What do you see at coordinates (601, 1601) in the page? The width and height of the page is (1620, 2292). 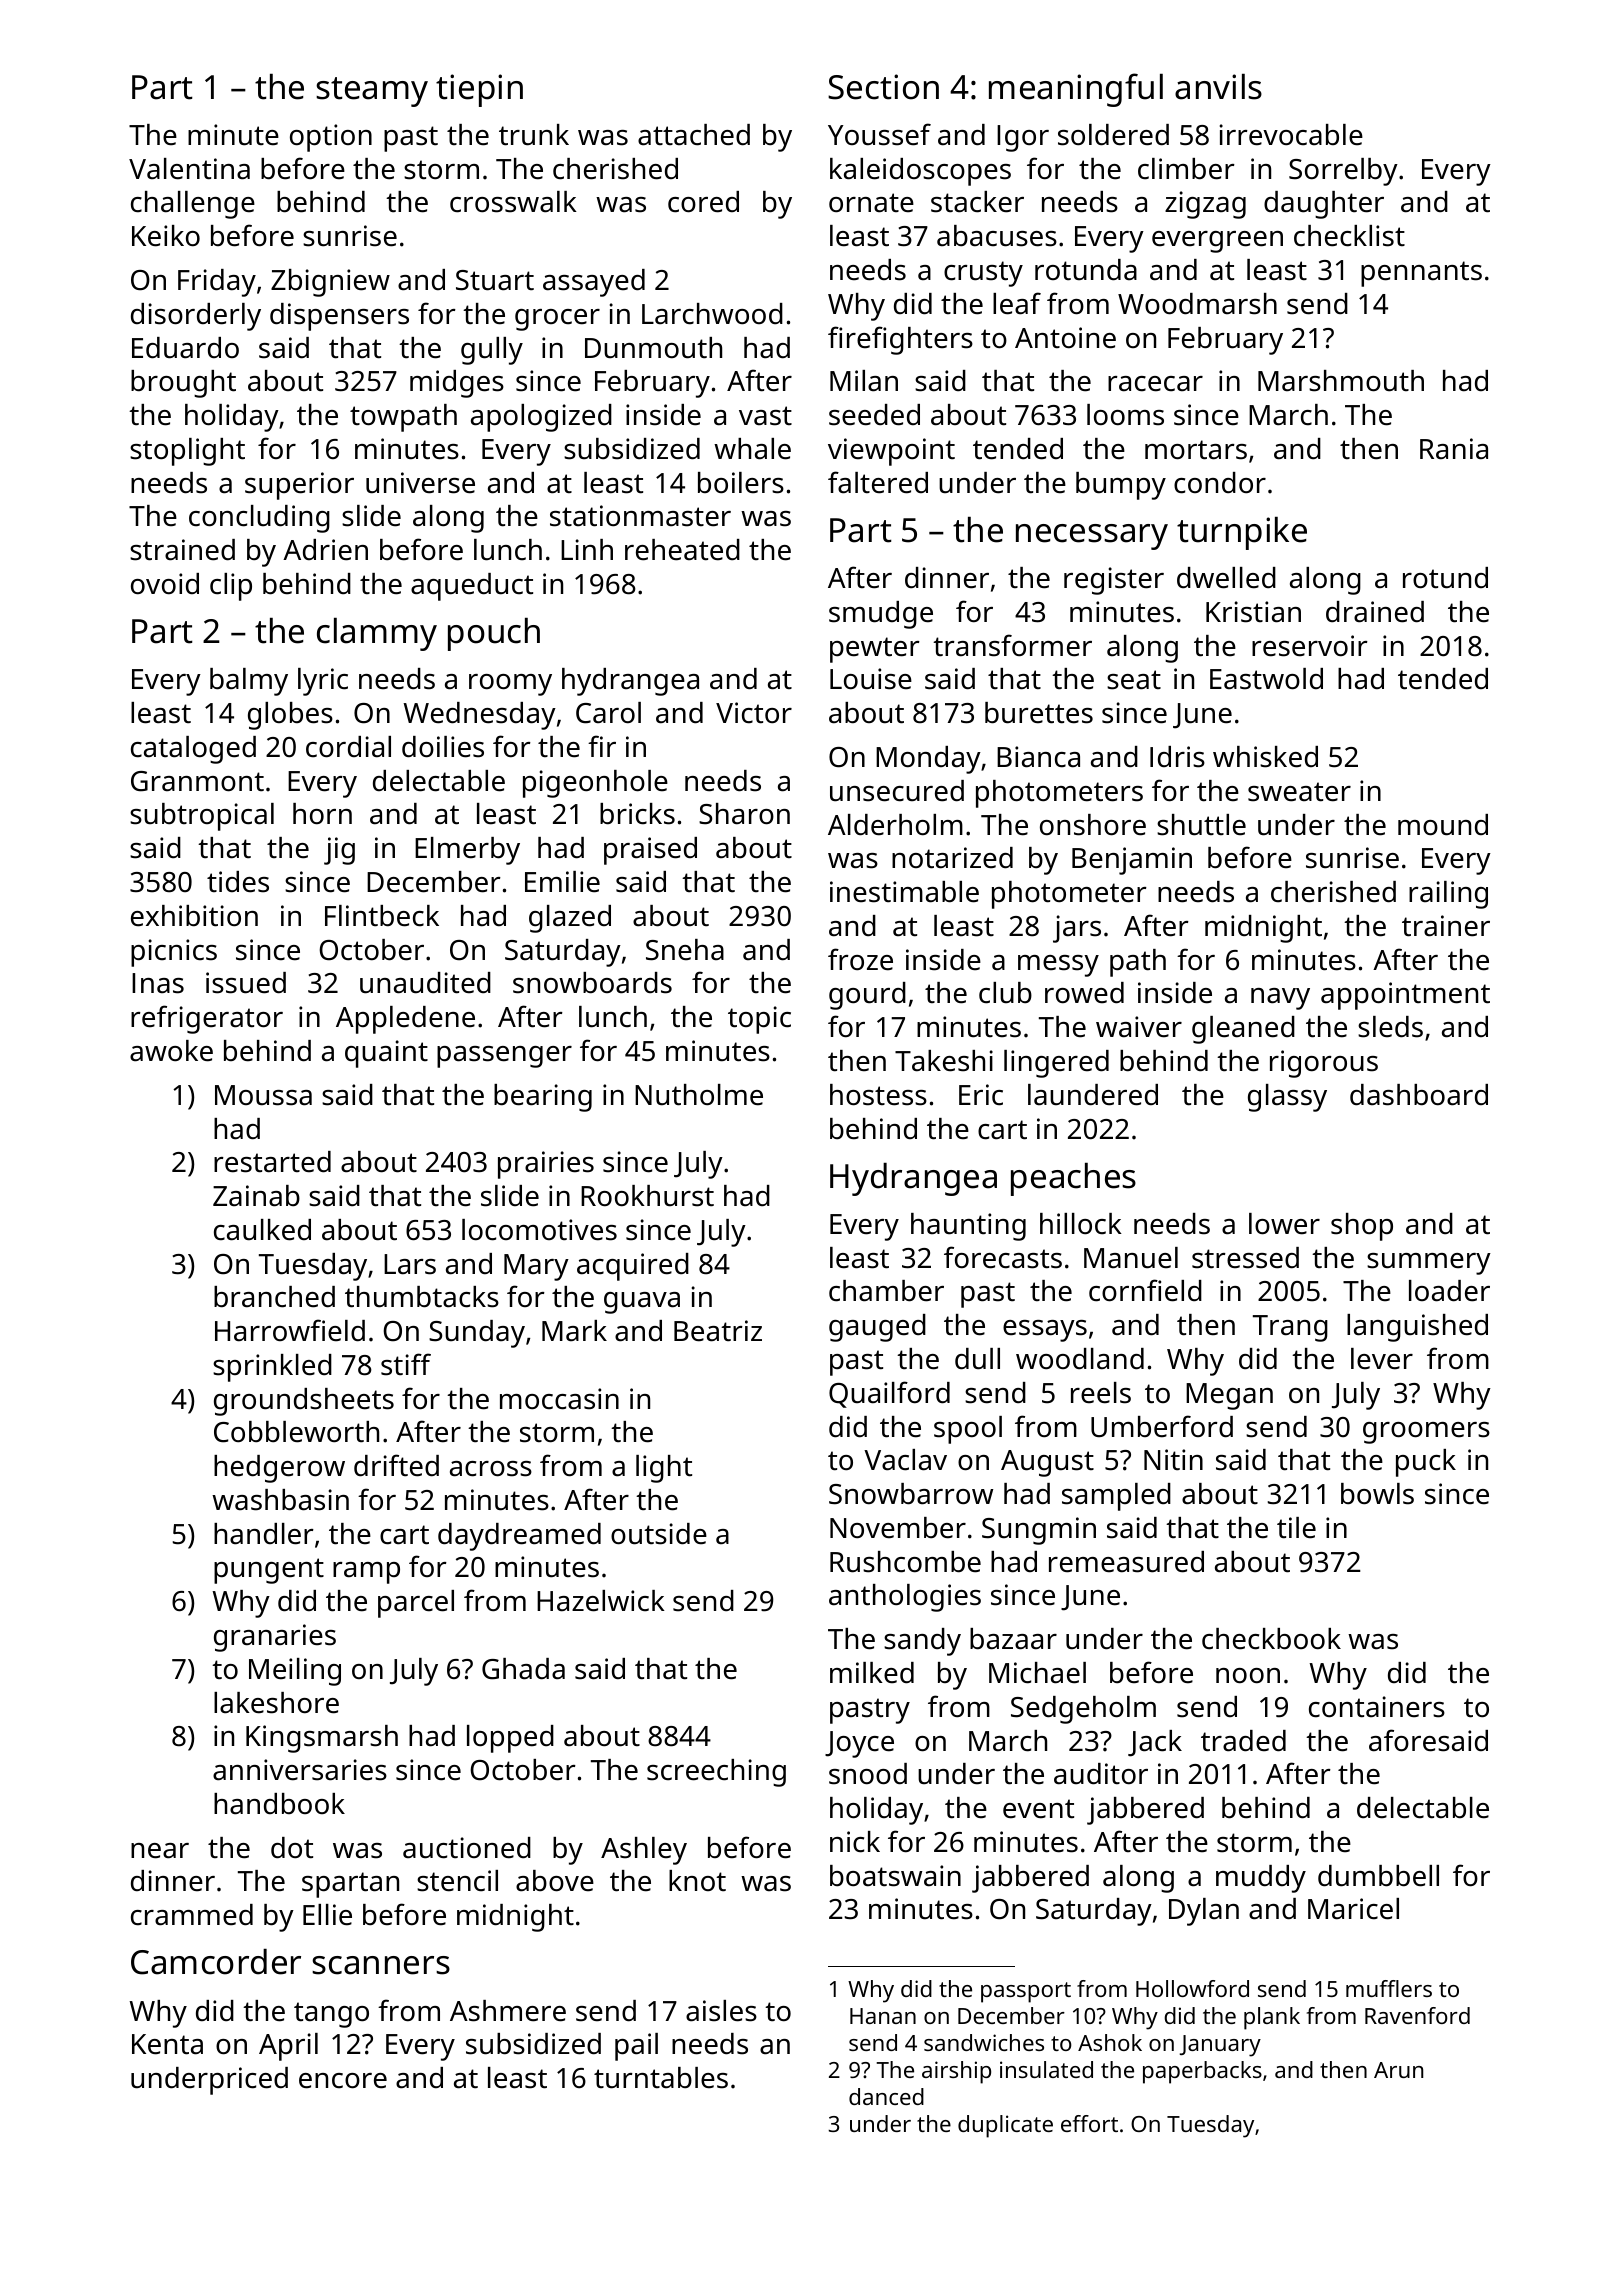 I see `Hazelwick` at bounding box center [601, 1601].
